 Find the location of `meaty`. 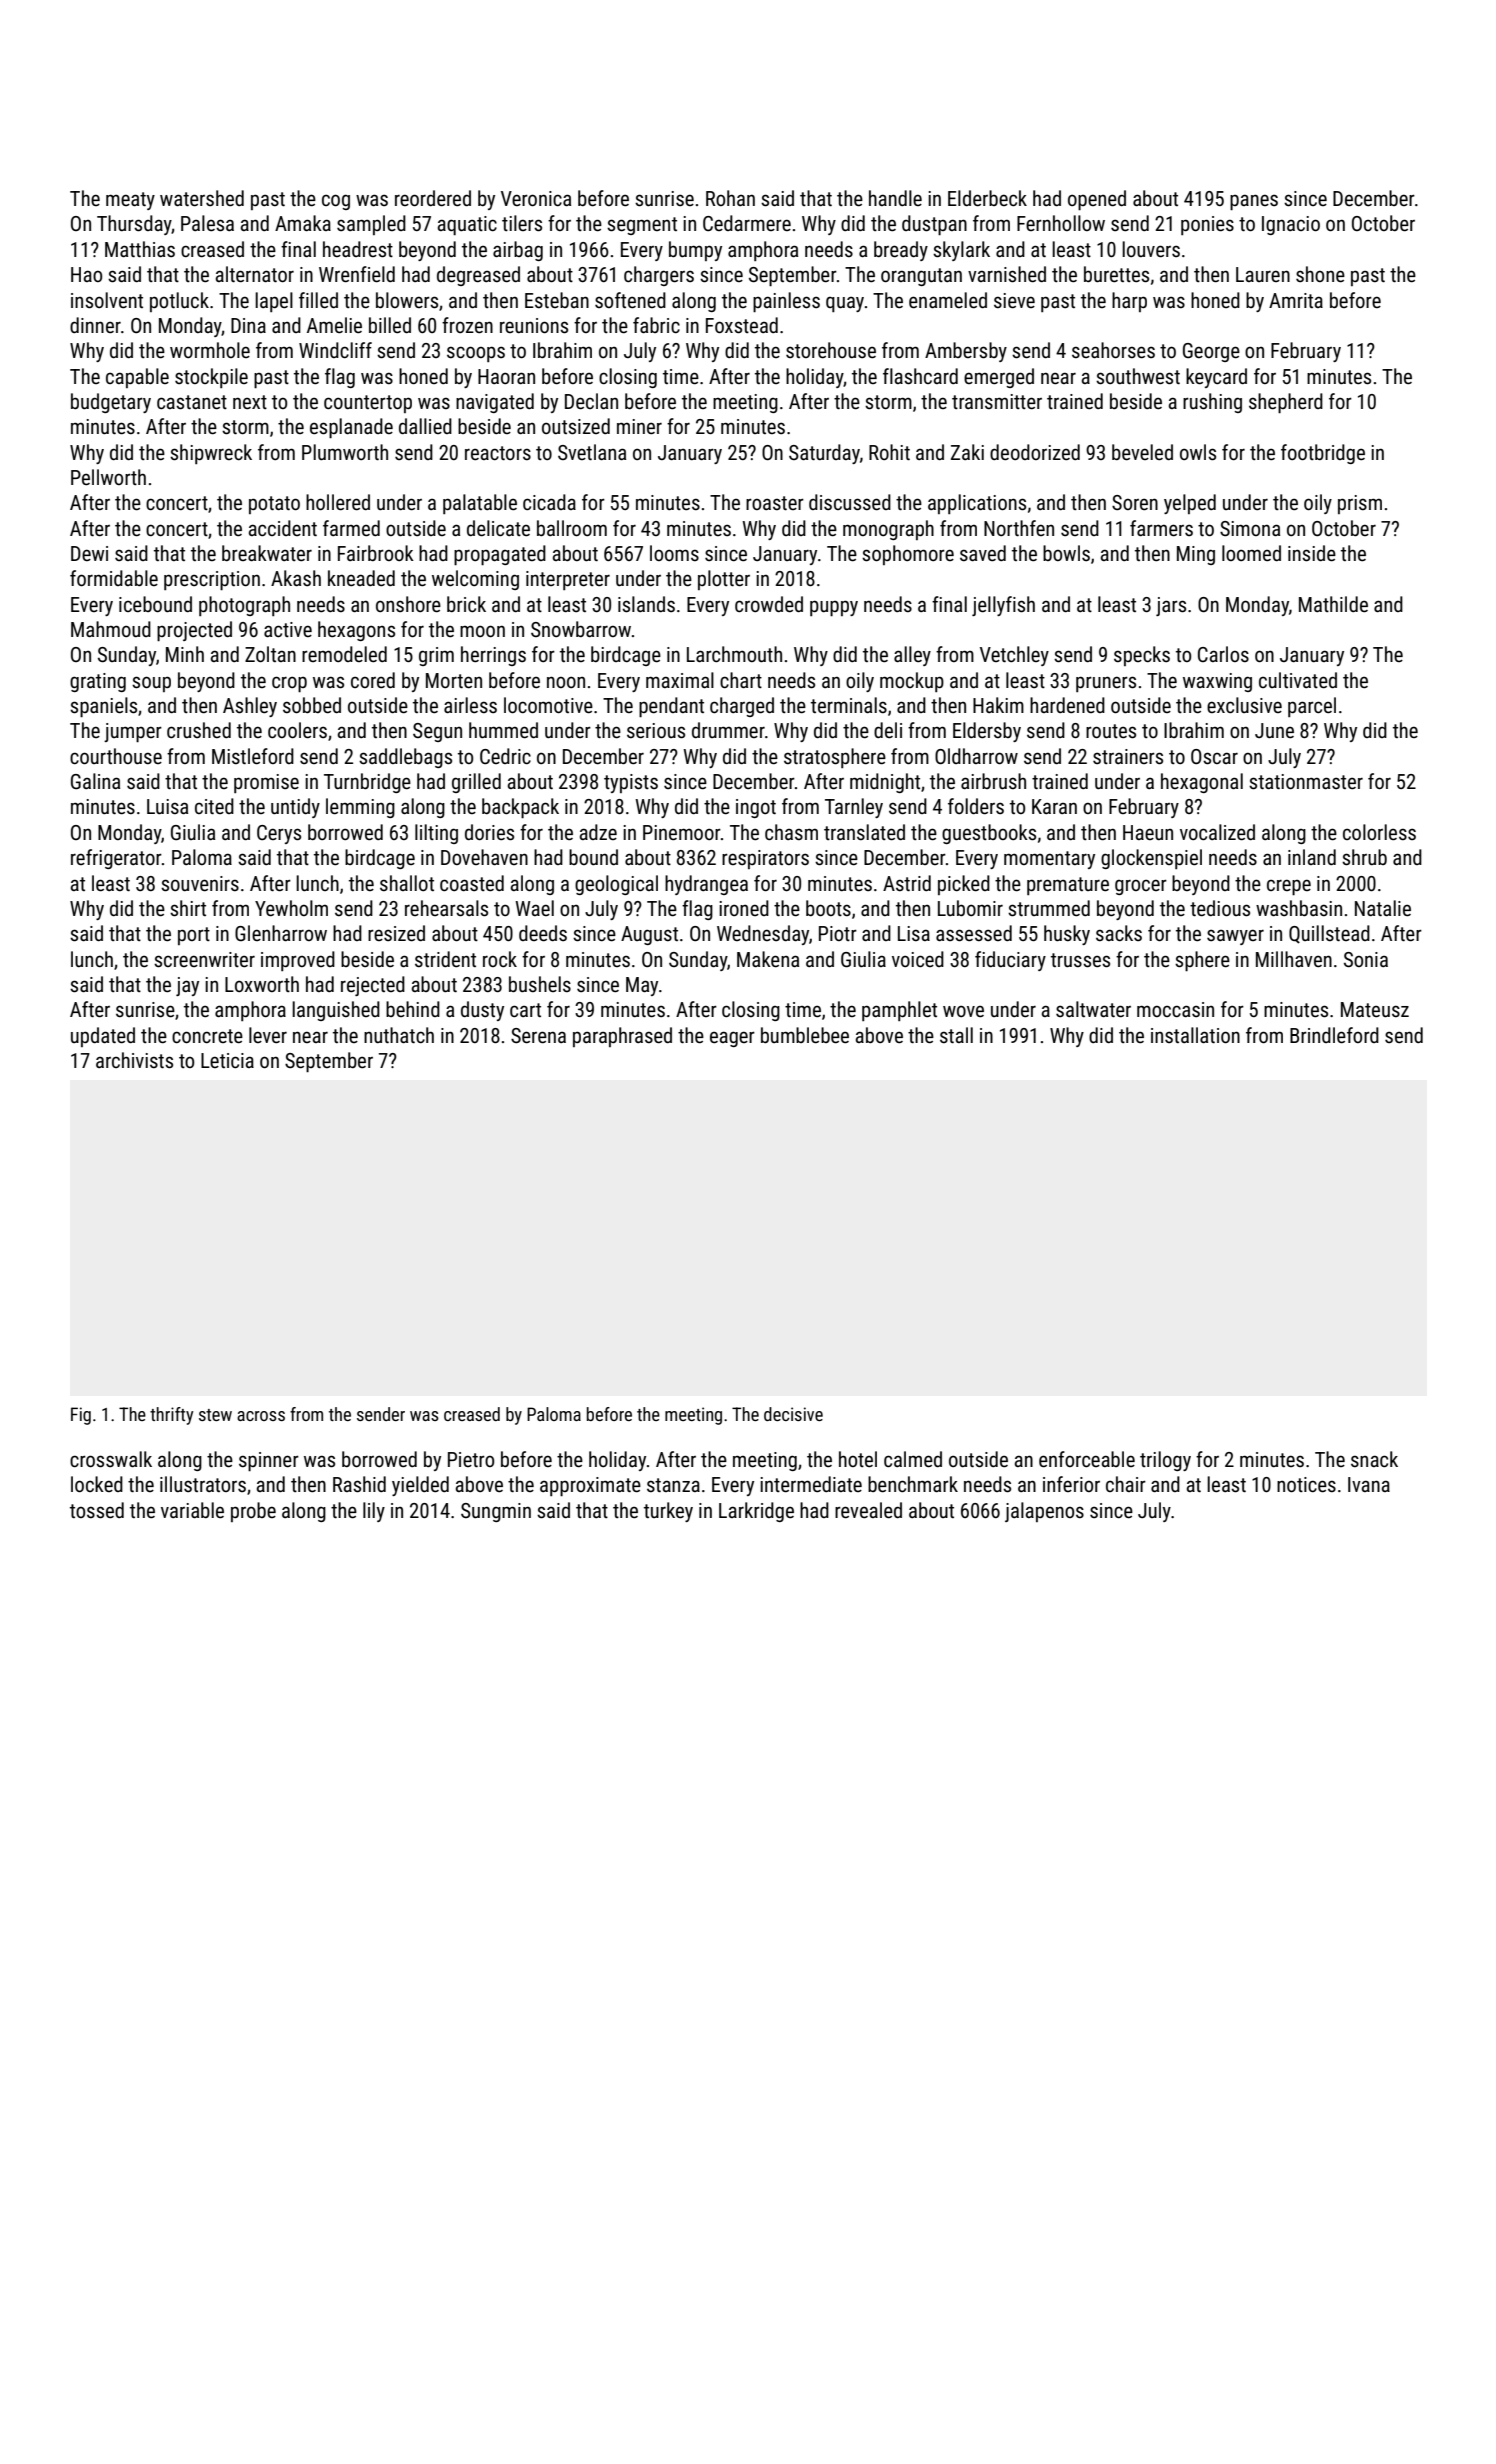

meaty is located at coordinates (130, 201).
